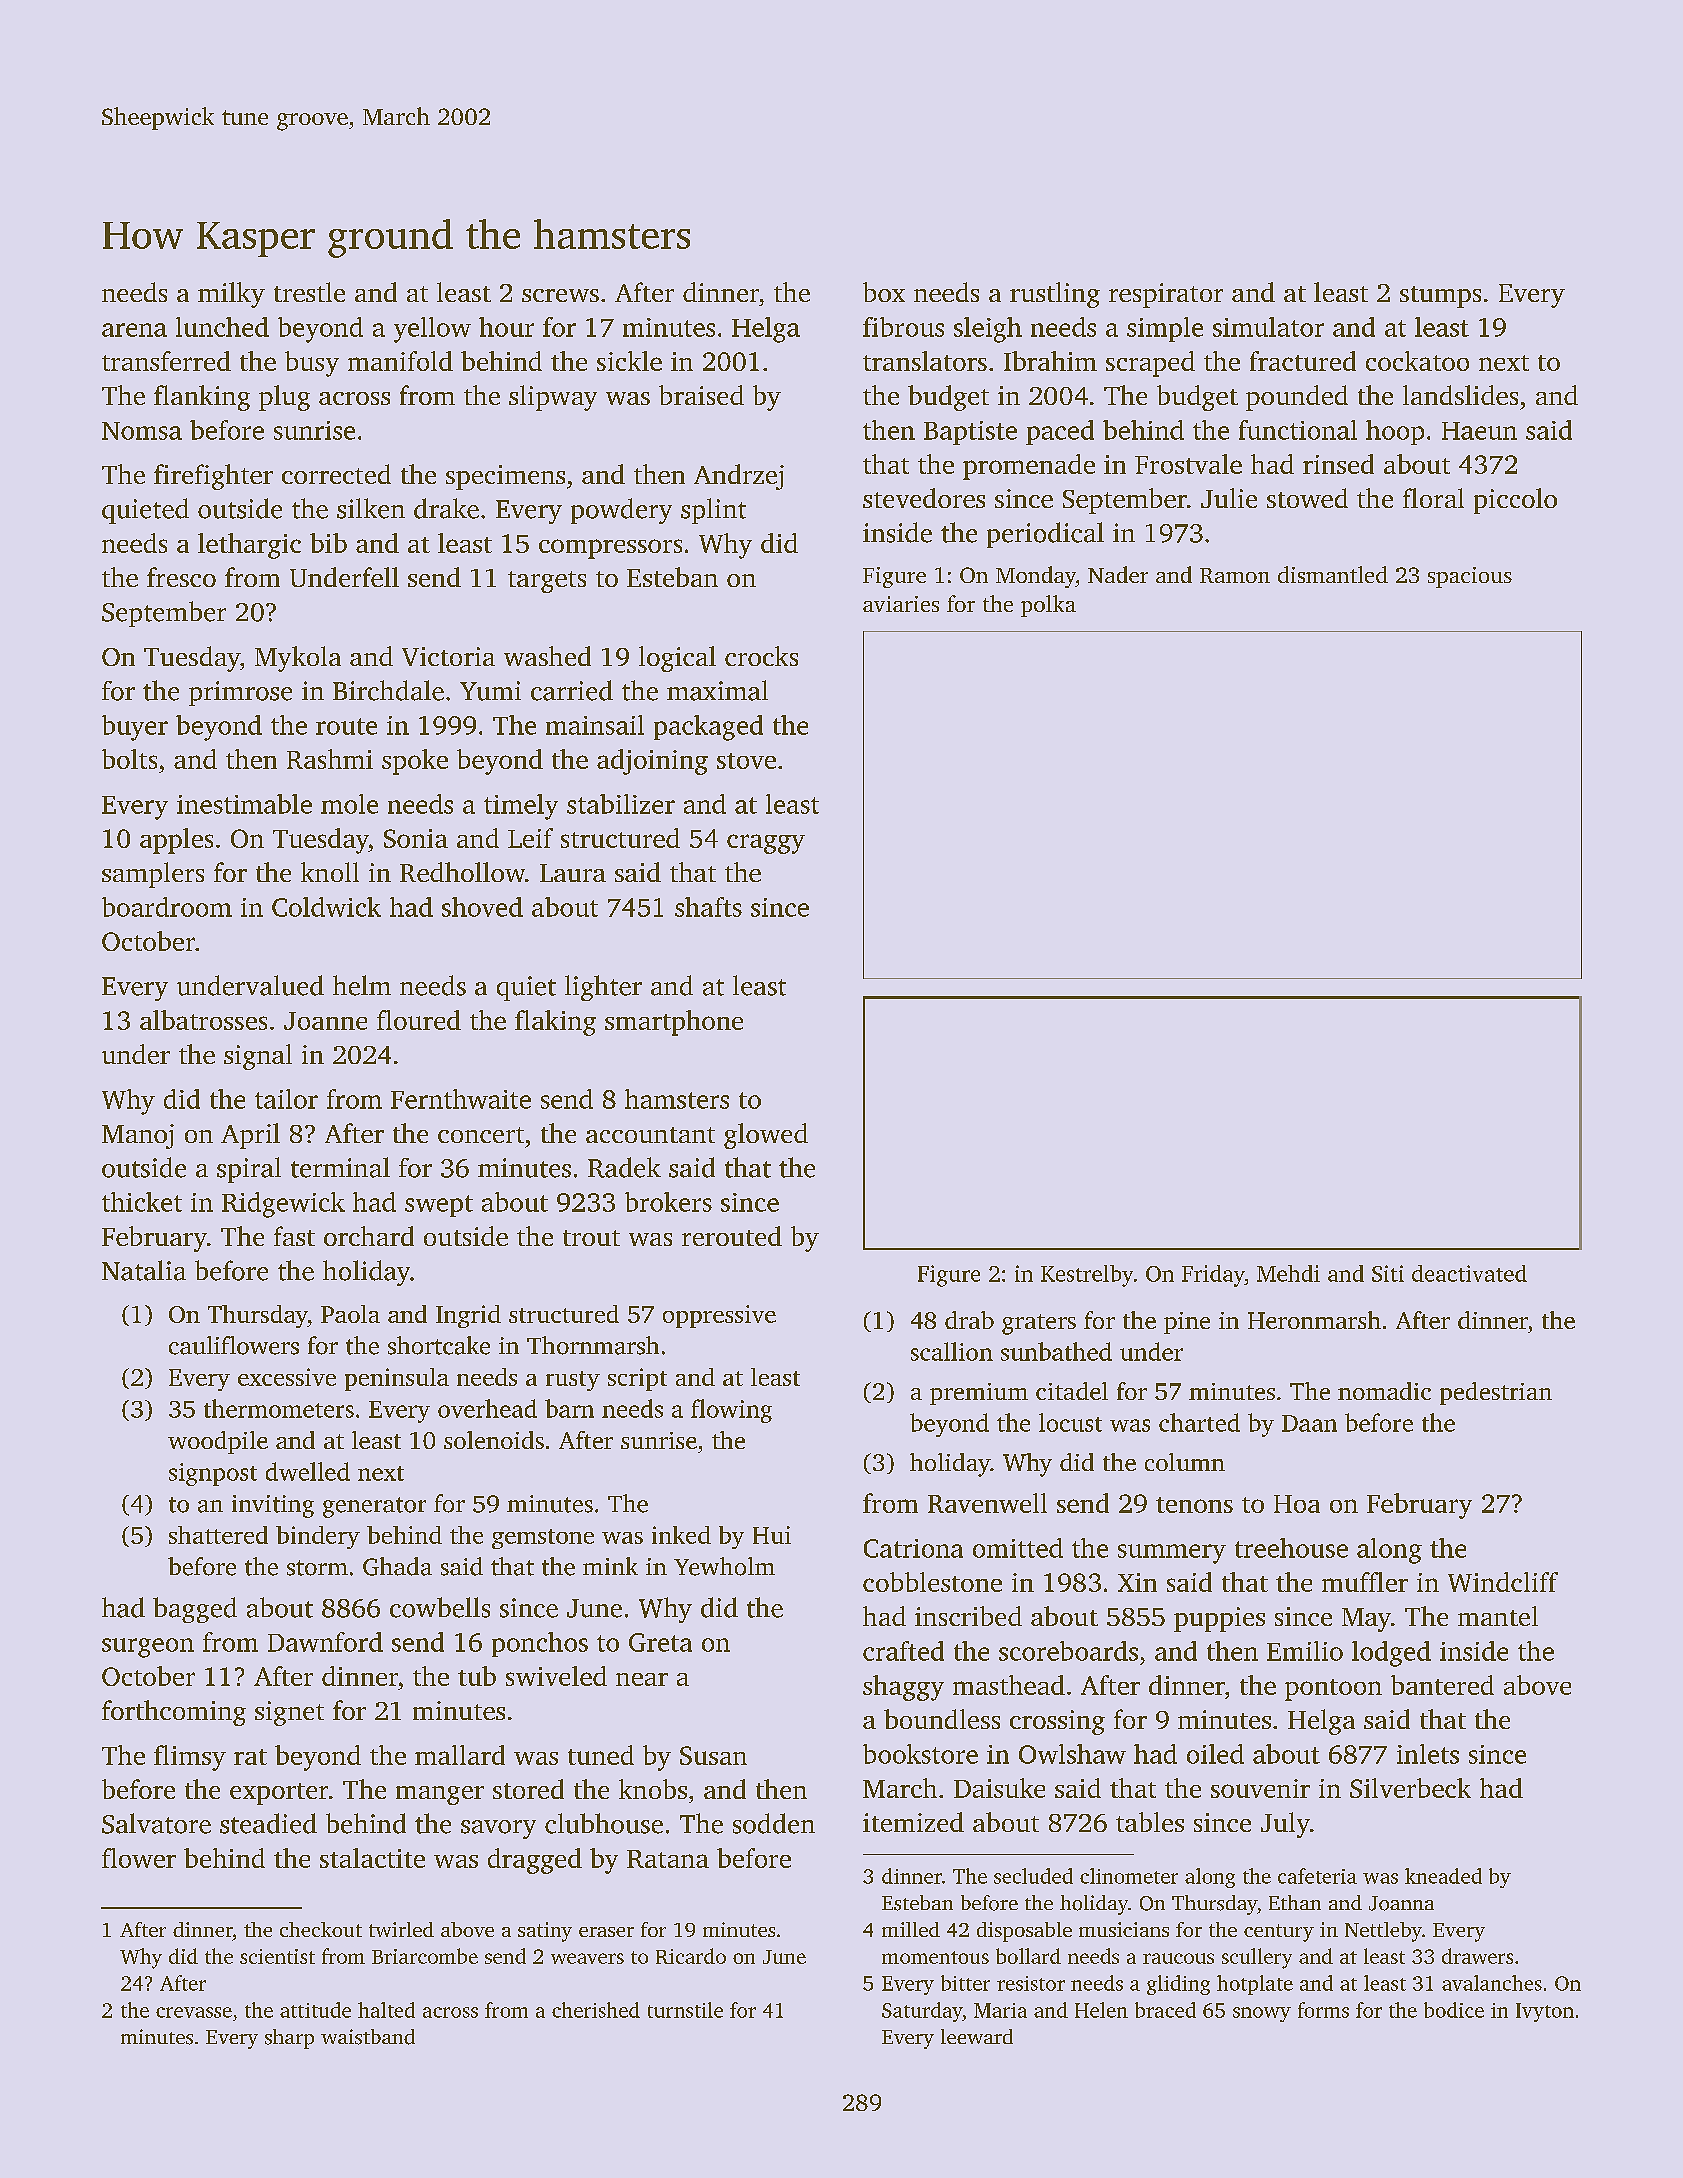  Describe the element at coordinates (674, 1023) in the screenshot. I see `smartphone` at that location.
